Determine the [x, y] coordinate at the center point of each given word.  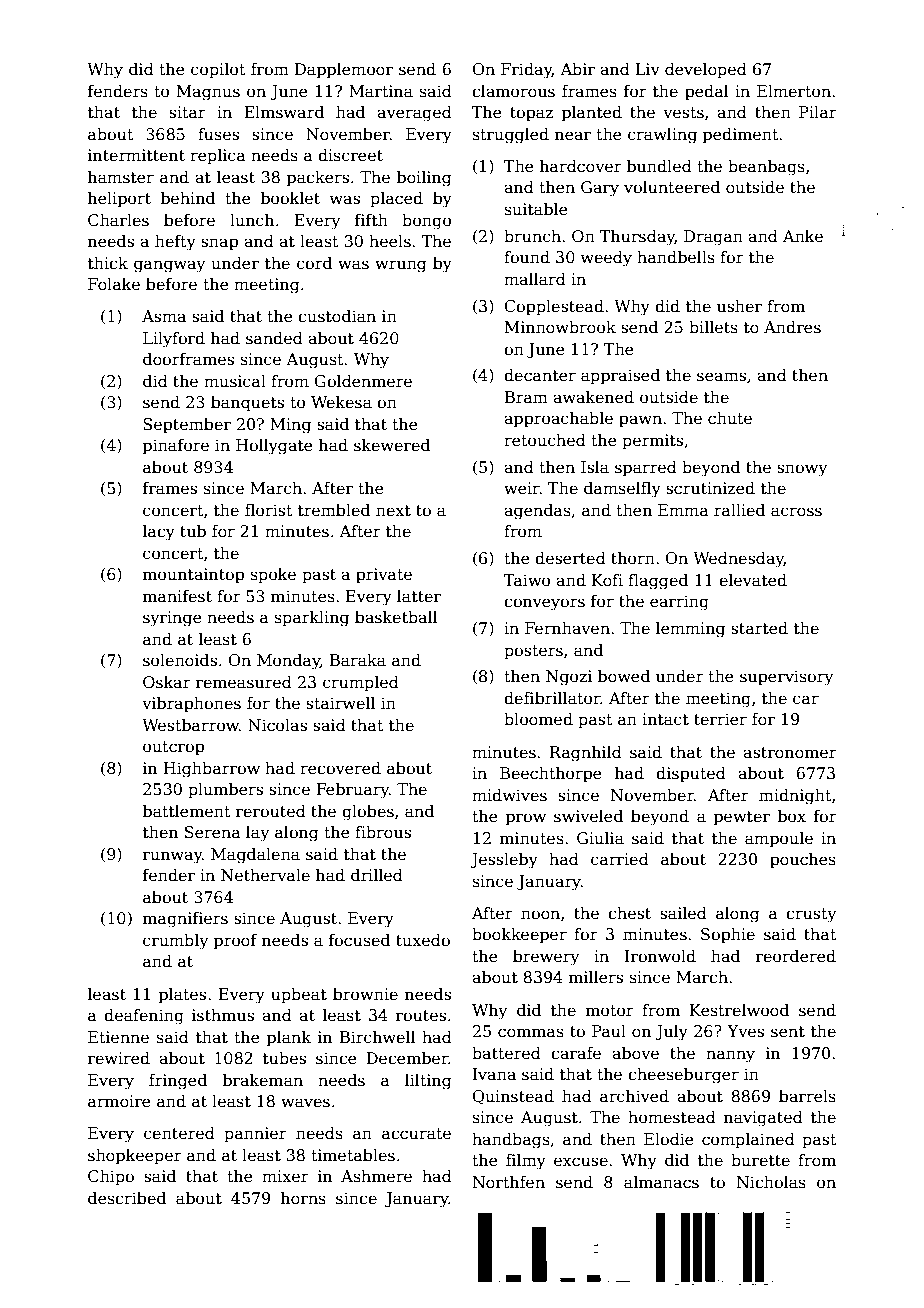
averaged [414, 114]
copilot [218, 71]
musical [235, 381]
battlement [187, 811]
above [635, 1053]
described [127, 1198]
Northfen [509, 1182]
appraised [620, 377]
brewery [546, 958]
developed [706, 71]
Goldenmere [363, 381]
